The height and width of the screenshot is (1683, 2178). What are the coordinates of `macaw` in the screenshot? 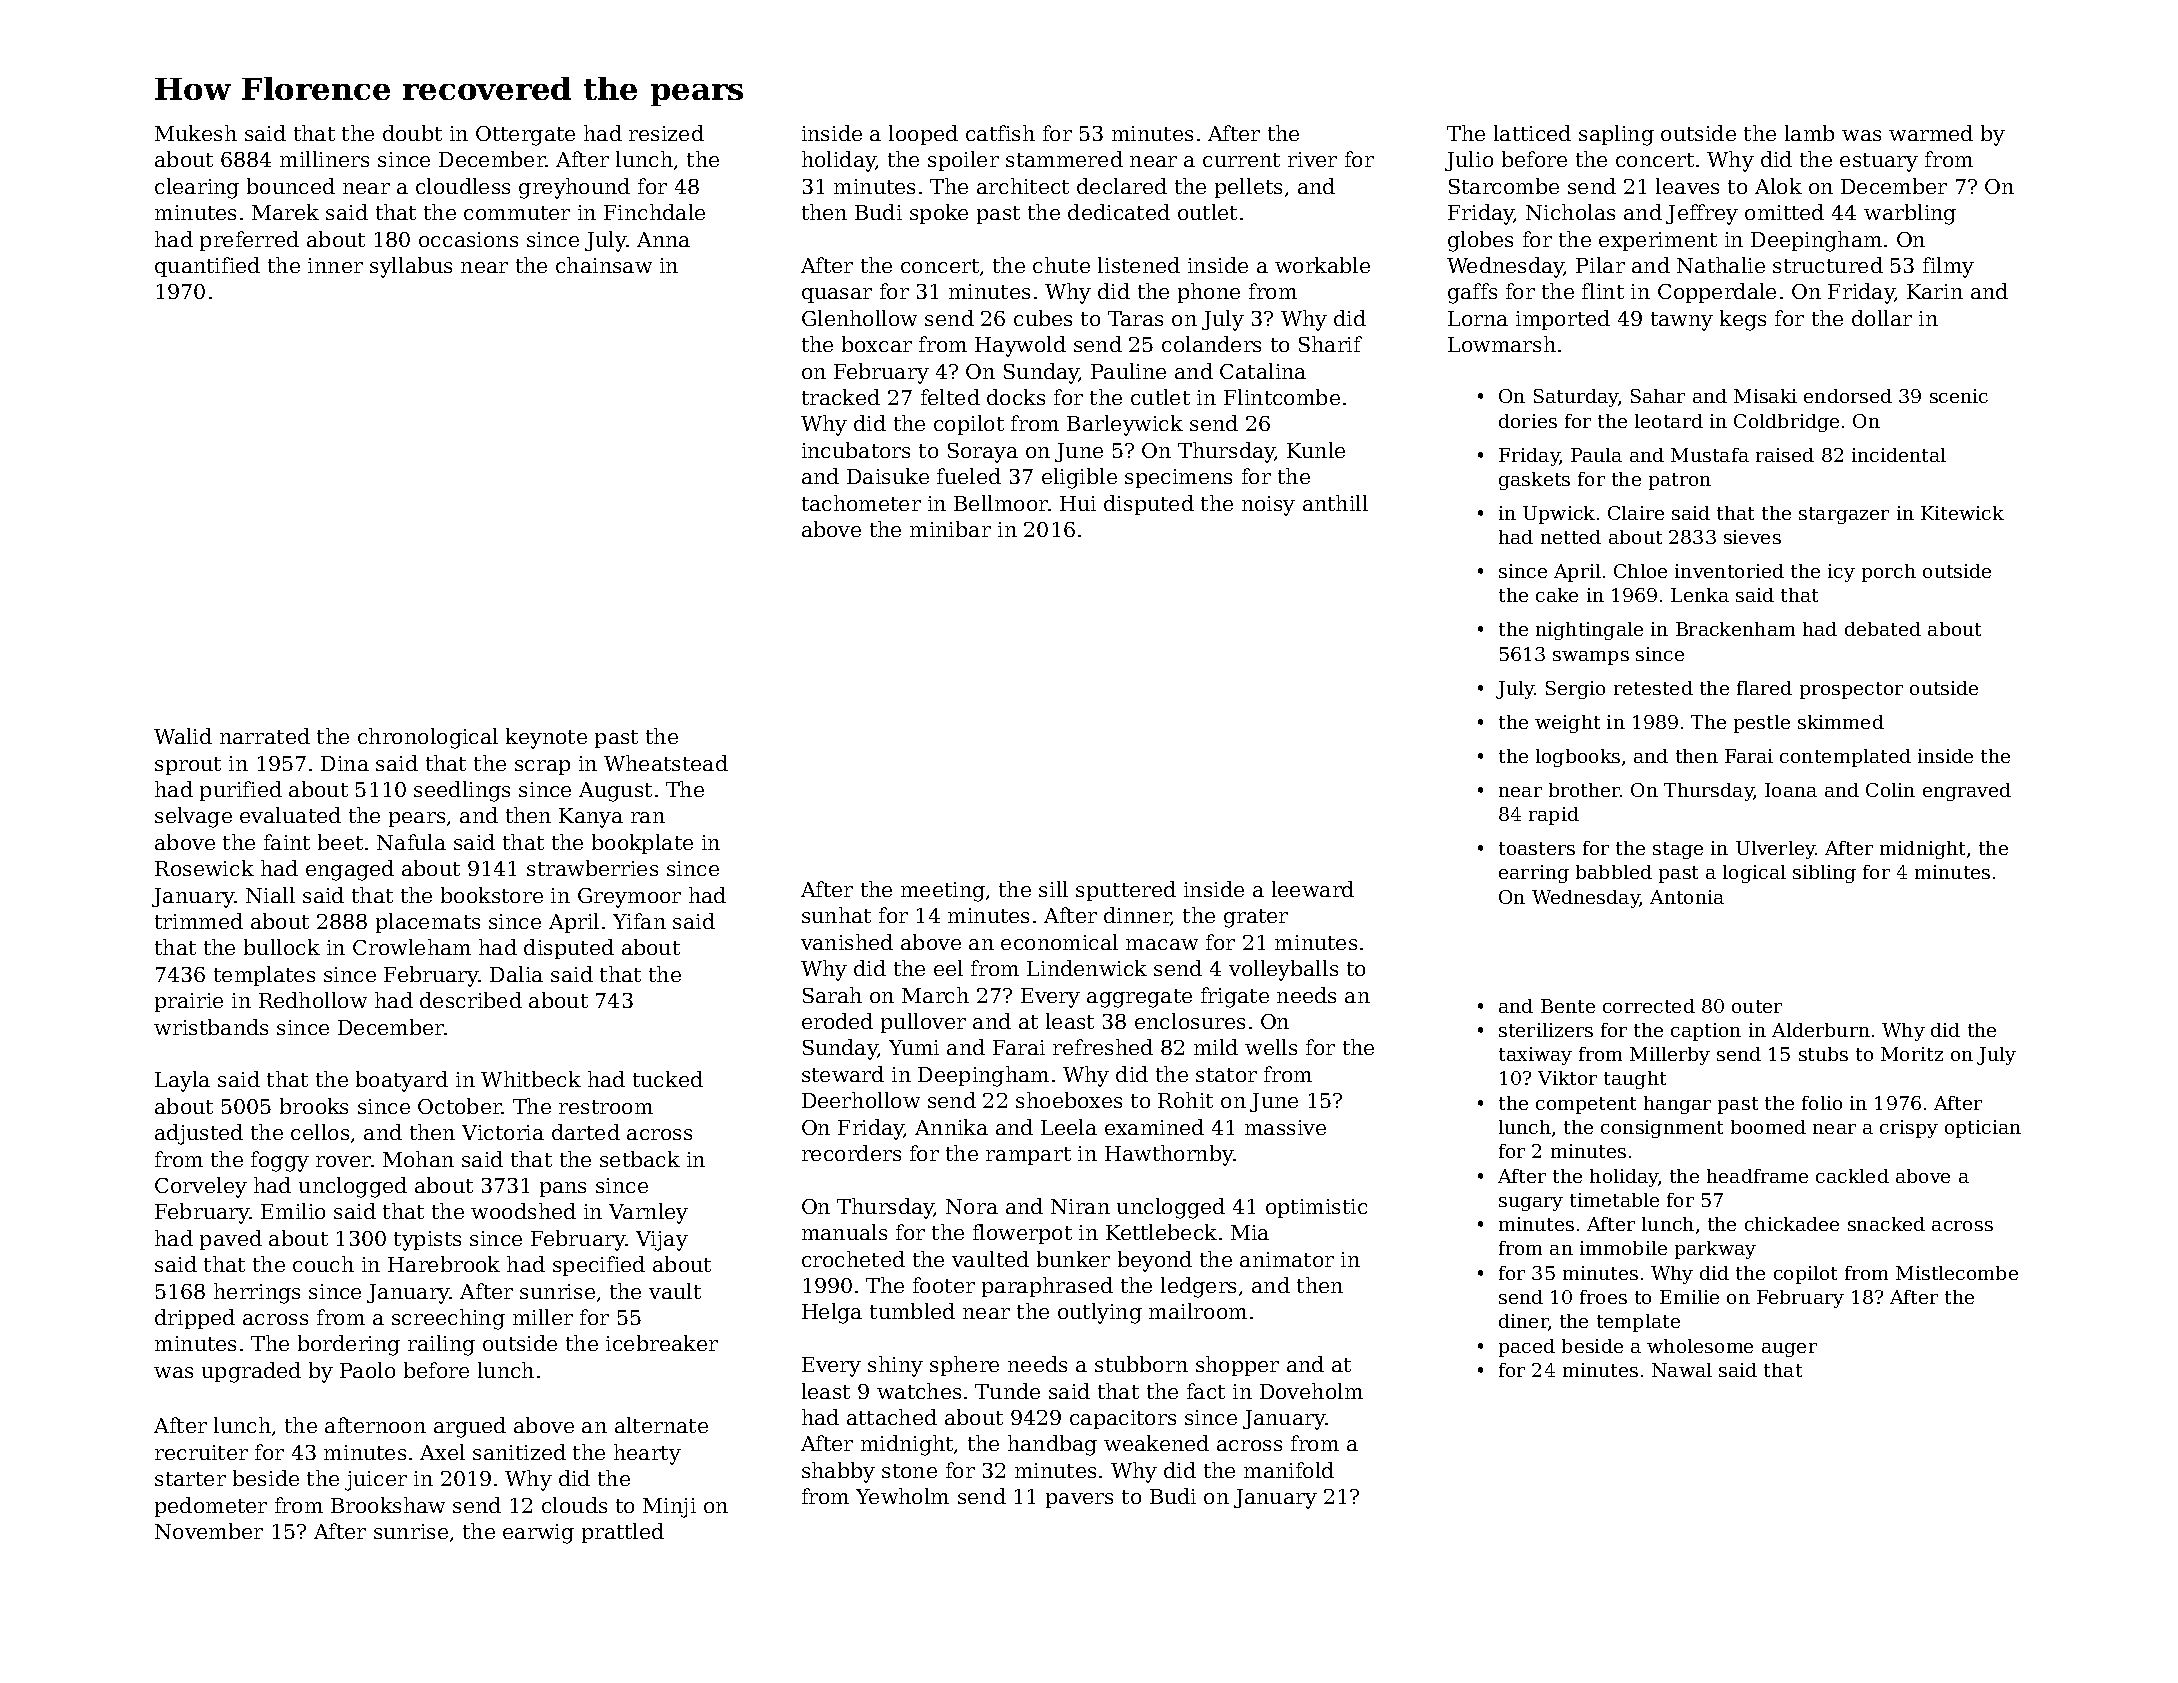 It's located at (1162, 944).
